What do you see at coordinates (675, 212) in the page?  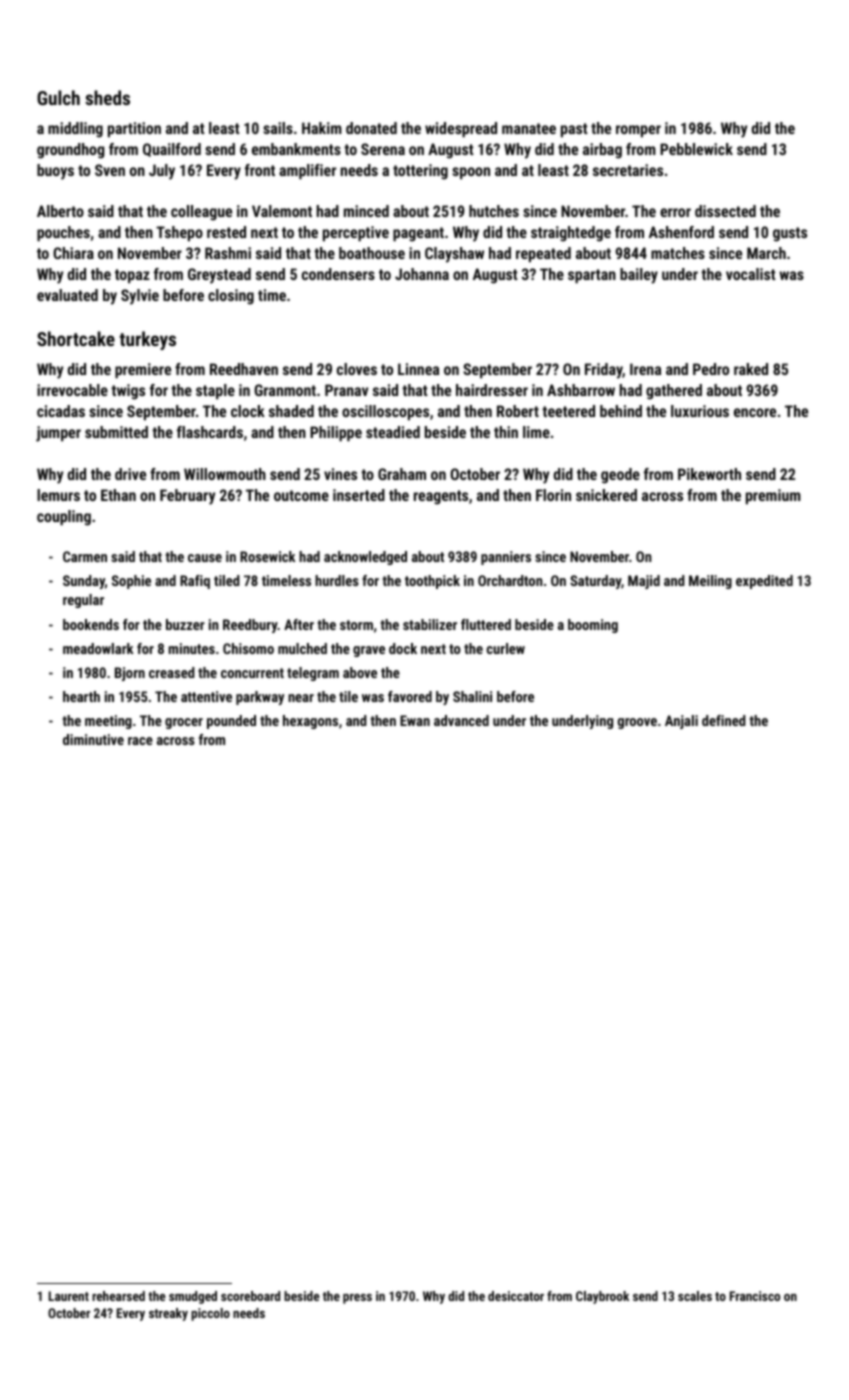 I see `error` at bounding box center [675, 212].
